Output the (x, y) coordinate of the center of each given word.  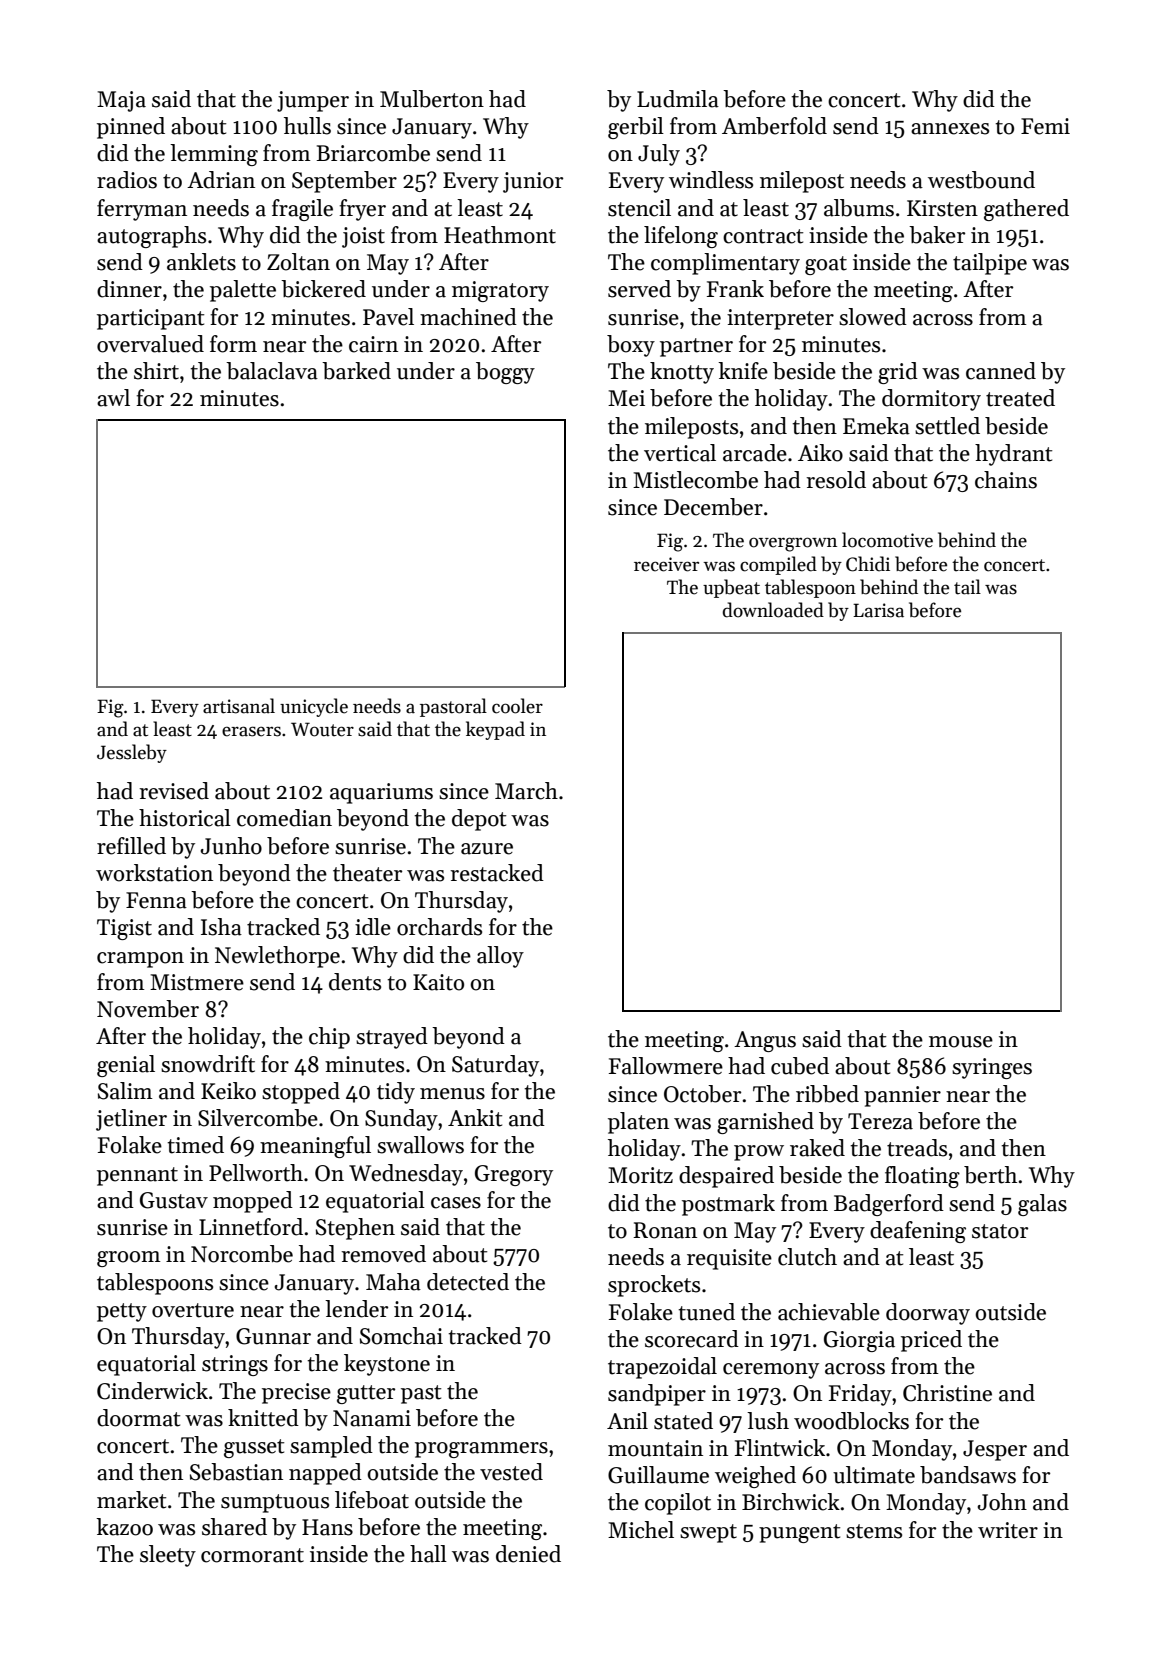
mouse (961, 1042)
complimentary (725, 264)
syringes (992, 1068)
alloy (500, 957)
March (526, 791)
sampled (331, 1447)
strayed (392, 1038)
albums (859, 208)
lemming (214, 155)
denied (528, 1554)
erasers (251, 731)
